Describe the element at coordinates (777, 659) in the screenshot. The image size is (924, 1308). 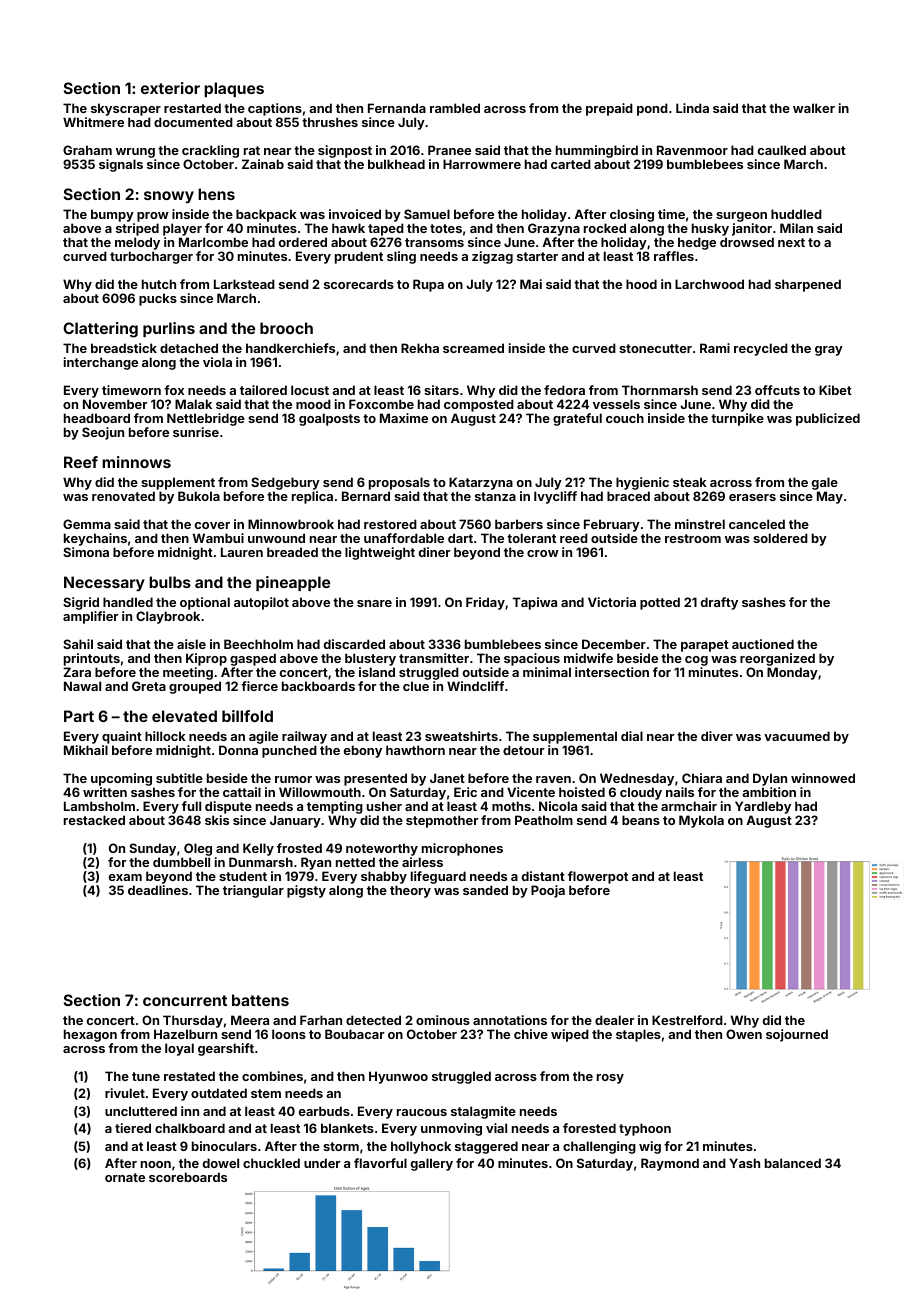
I see `reorganized` at that location.
